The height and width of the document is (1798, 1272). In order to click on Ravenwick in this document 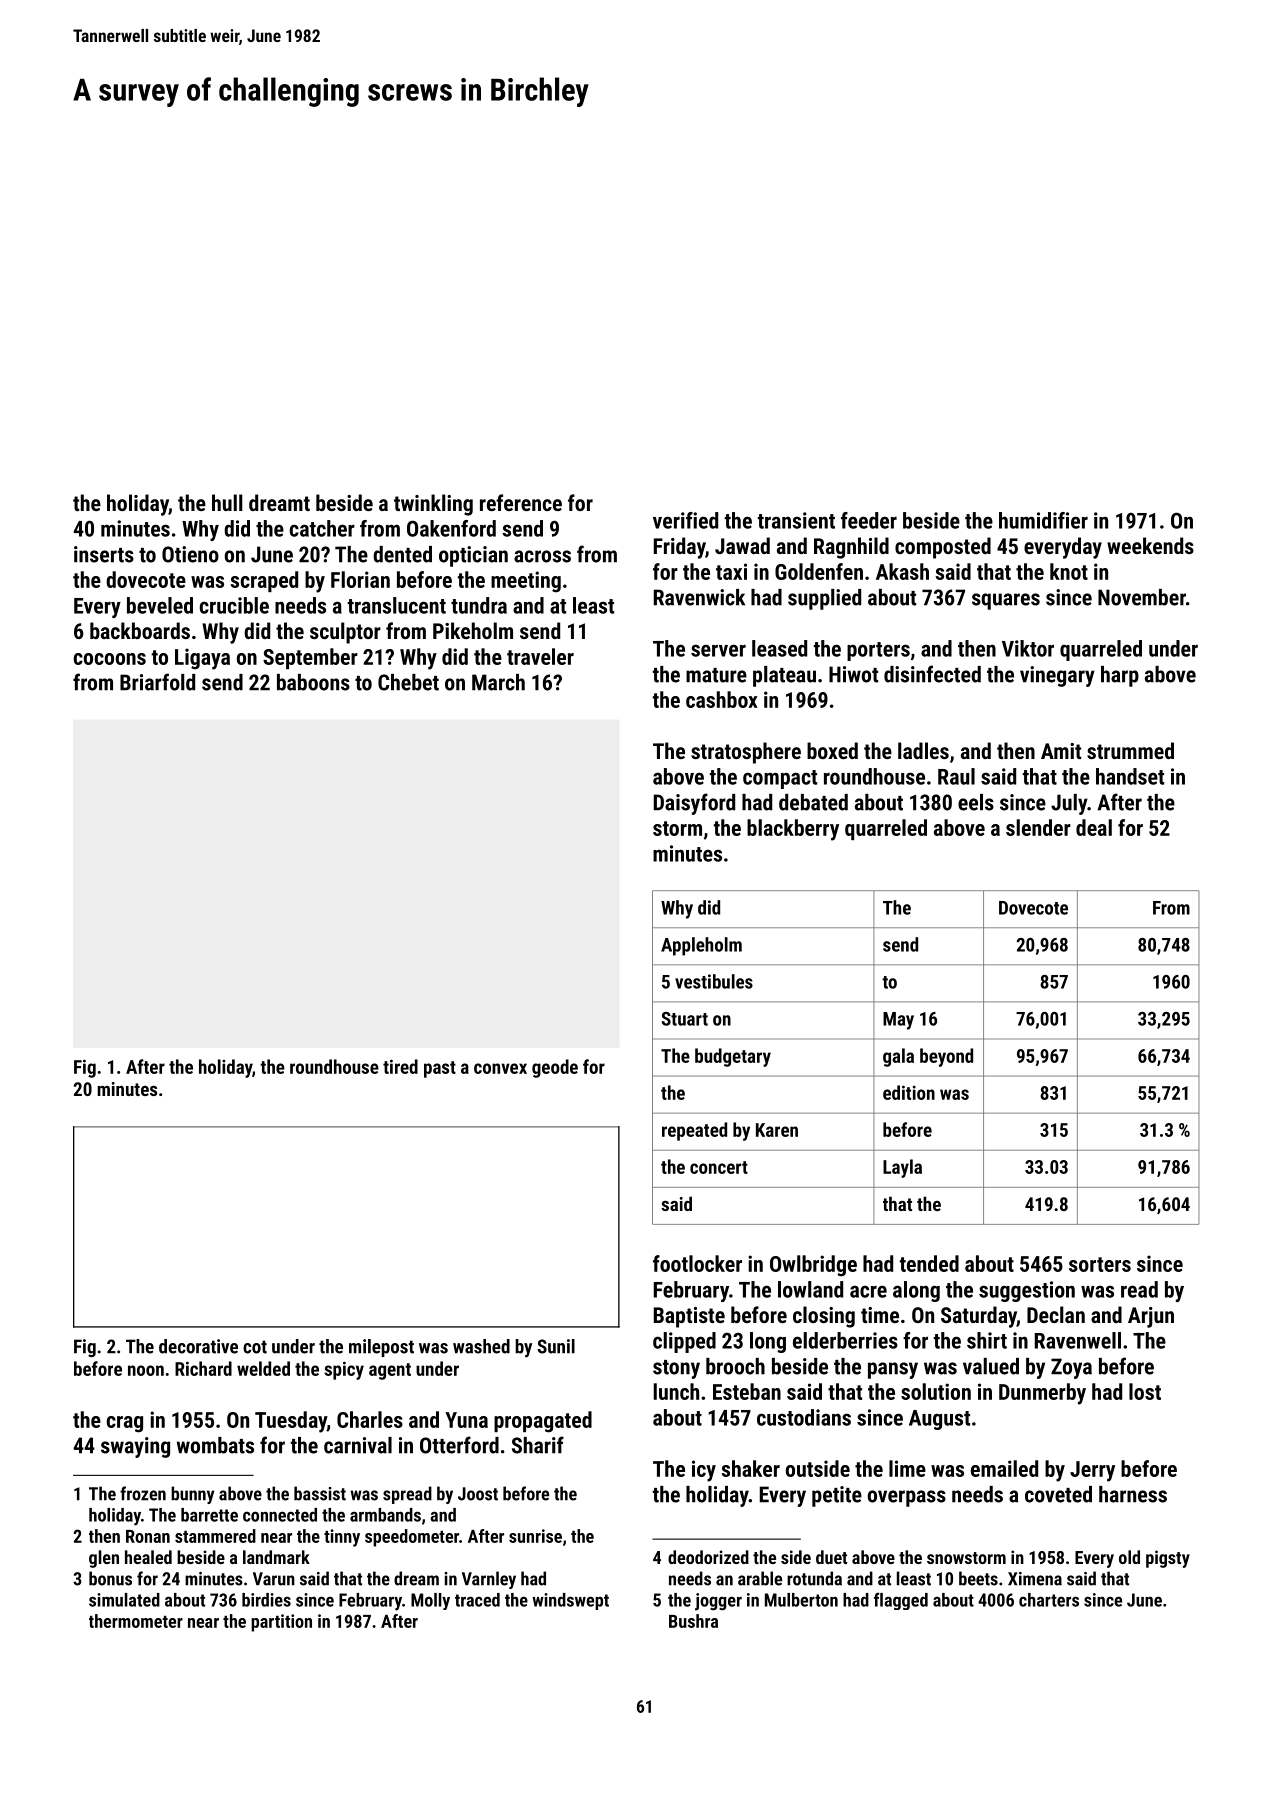, I will do `click(699, 597)`.
